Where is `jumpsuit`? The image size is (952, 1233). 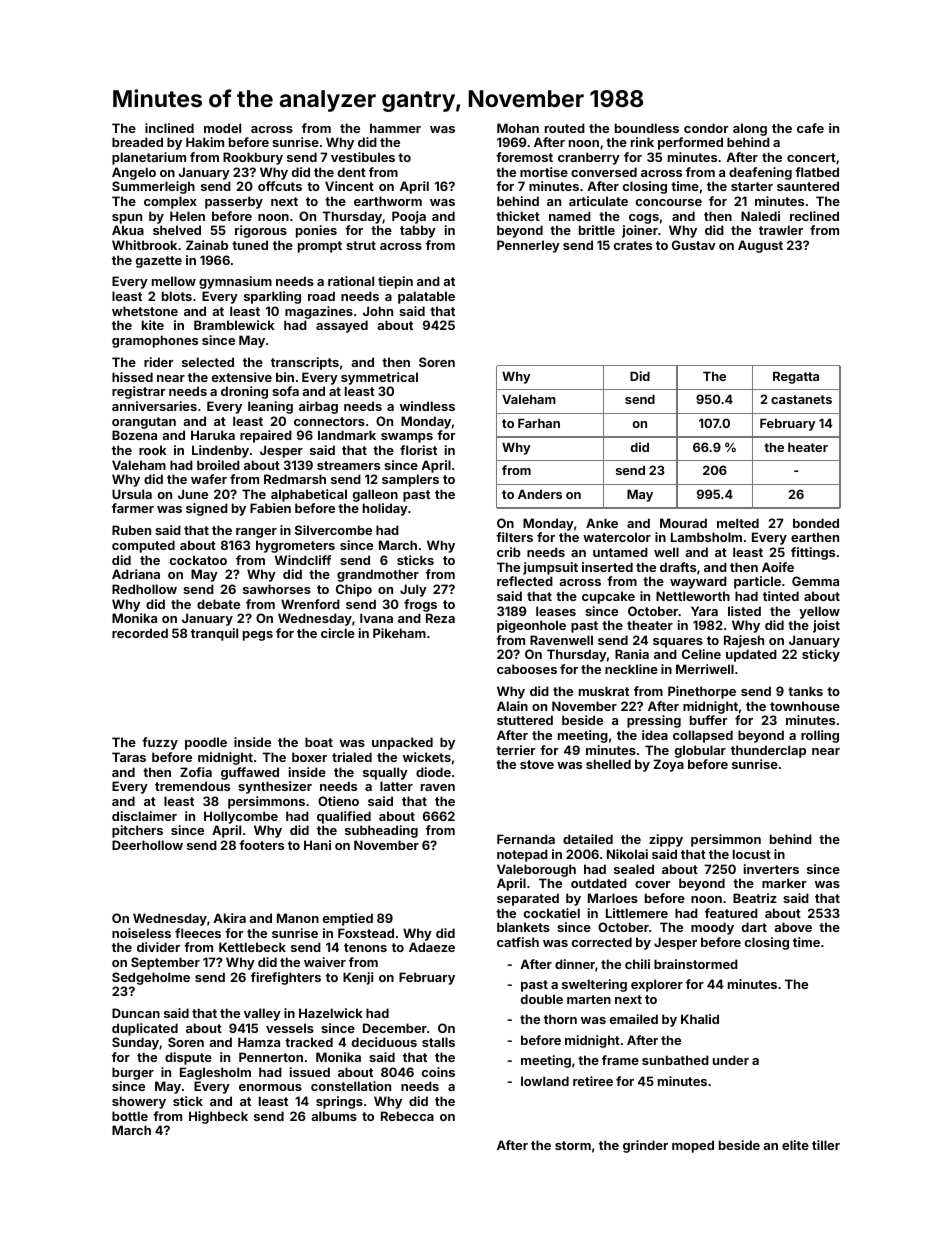
jumpsuit is located at coordinates (550, 568).
